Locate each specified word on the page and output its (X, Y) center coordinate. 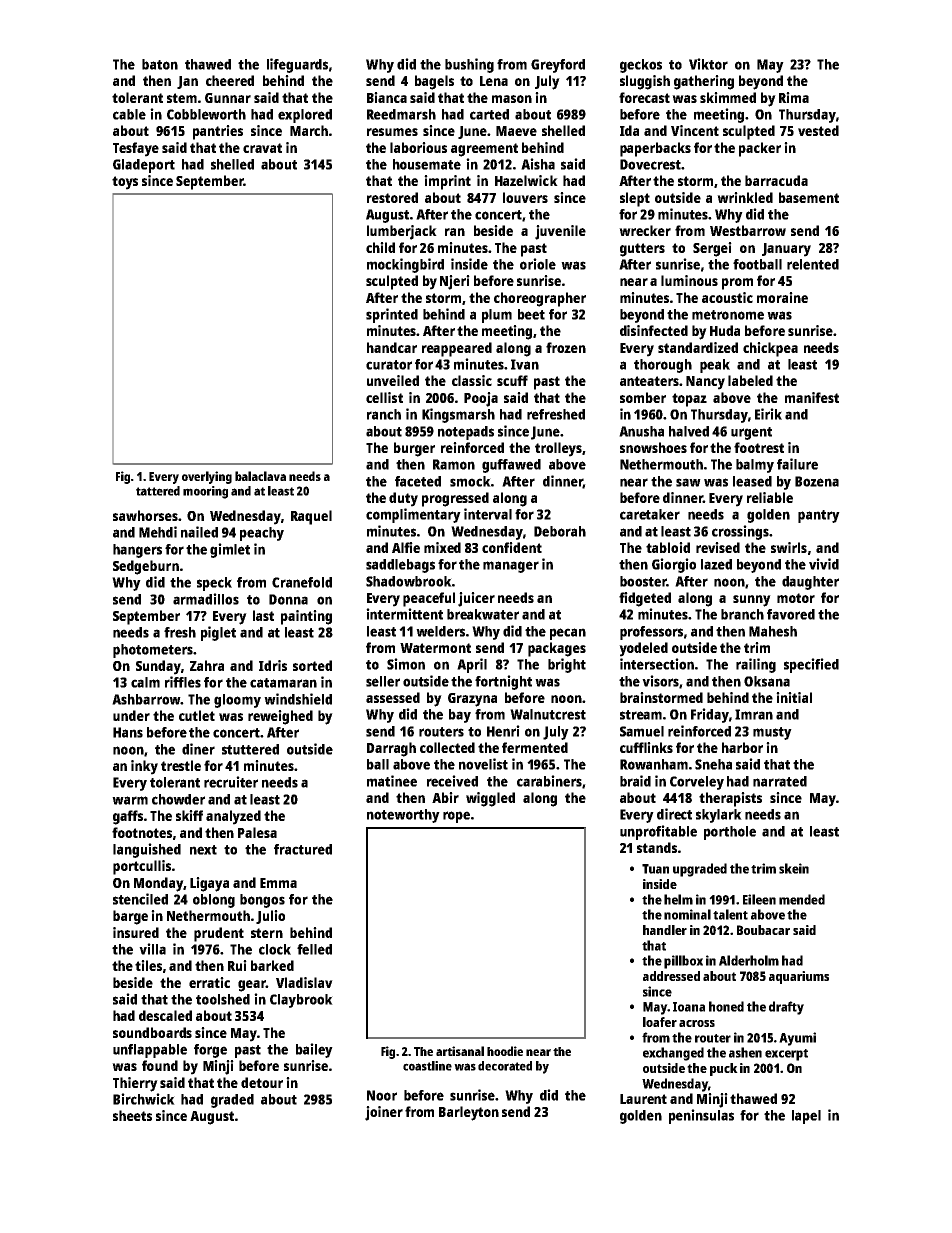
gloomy (237, 701)
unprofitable (658, 832)
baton (160, 64)
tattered (158, 491)
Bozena (817, 481)
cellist (384, 397)
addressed (671, 976)
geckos (641, 66)
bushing (469, 65)
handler (665, 930)
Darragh (391, 749)
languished (147, 850)
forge (210, 1051)
